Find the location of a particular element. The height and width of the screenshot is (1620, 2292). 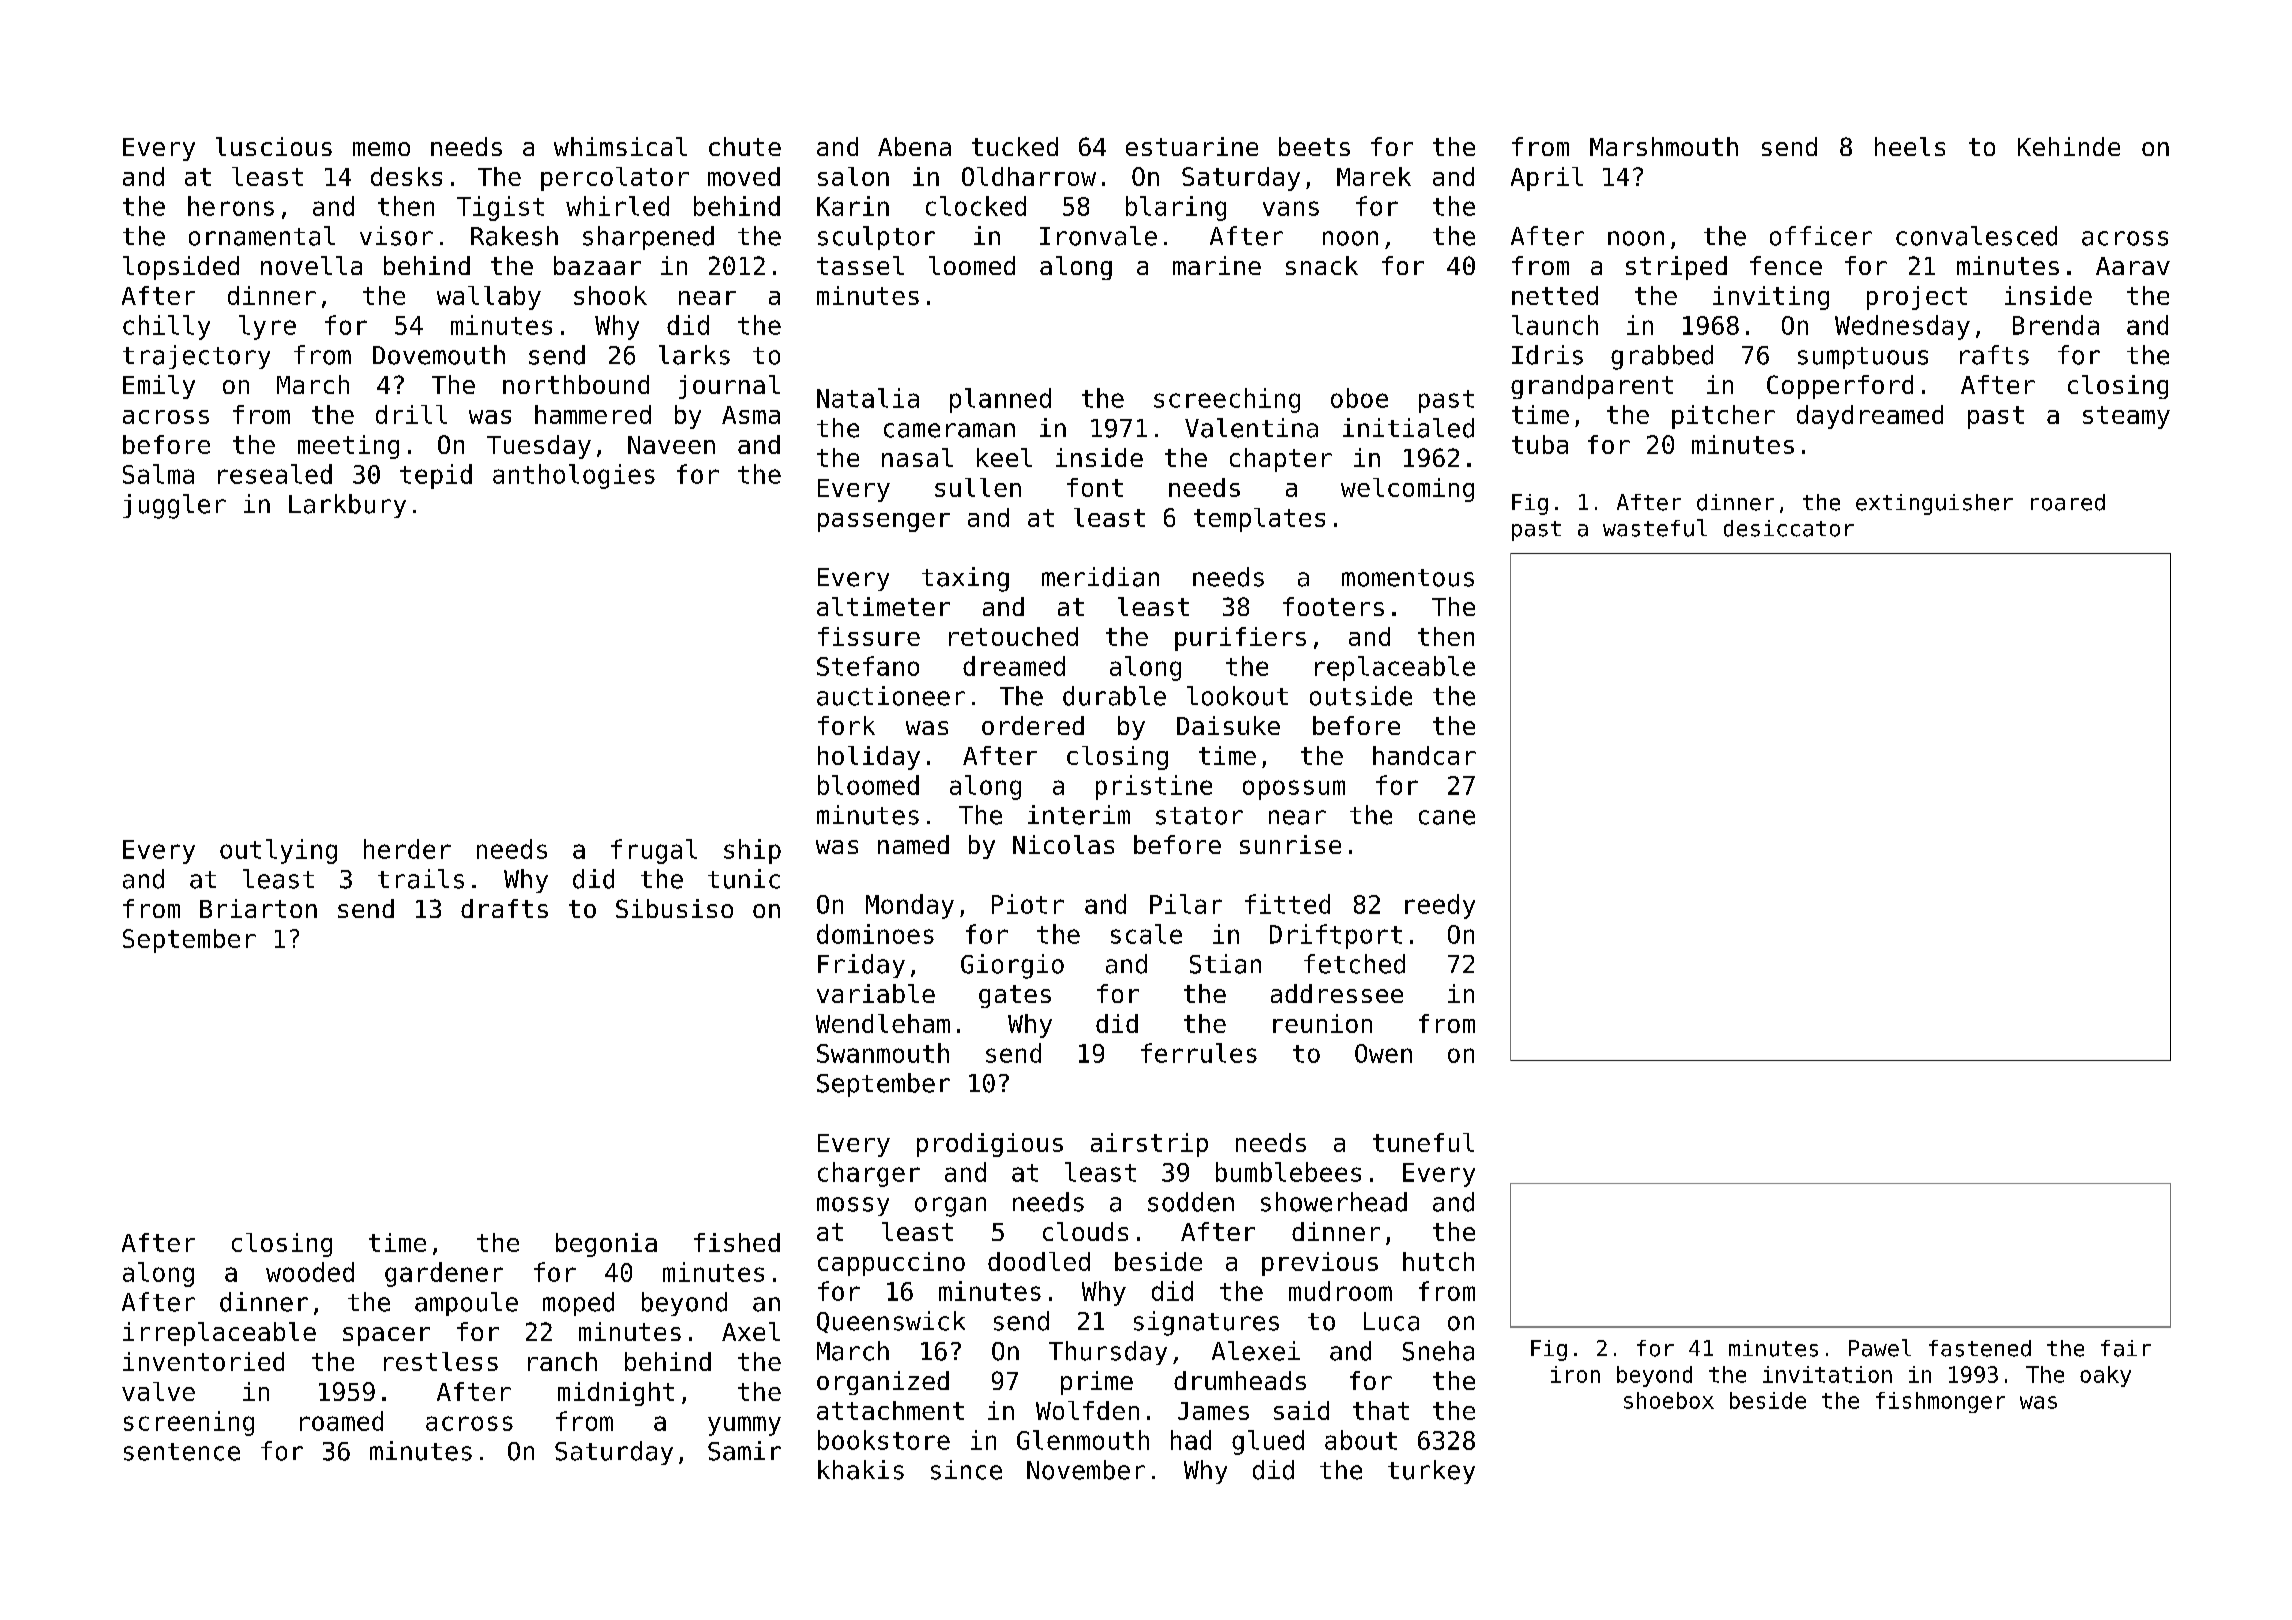

bazaar is located at coordinates (597, 265).
